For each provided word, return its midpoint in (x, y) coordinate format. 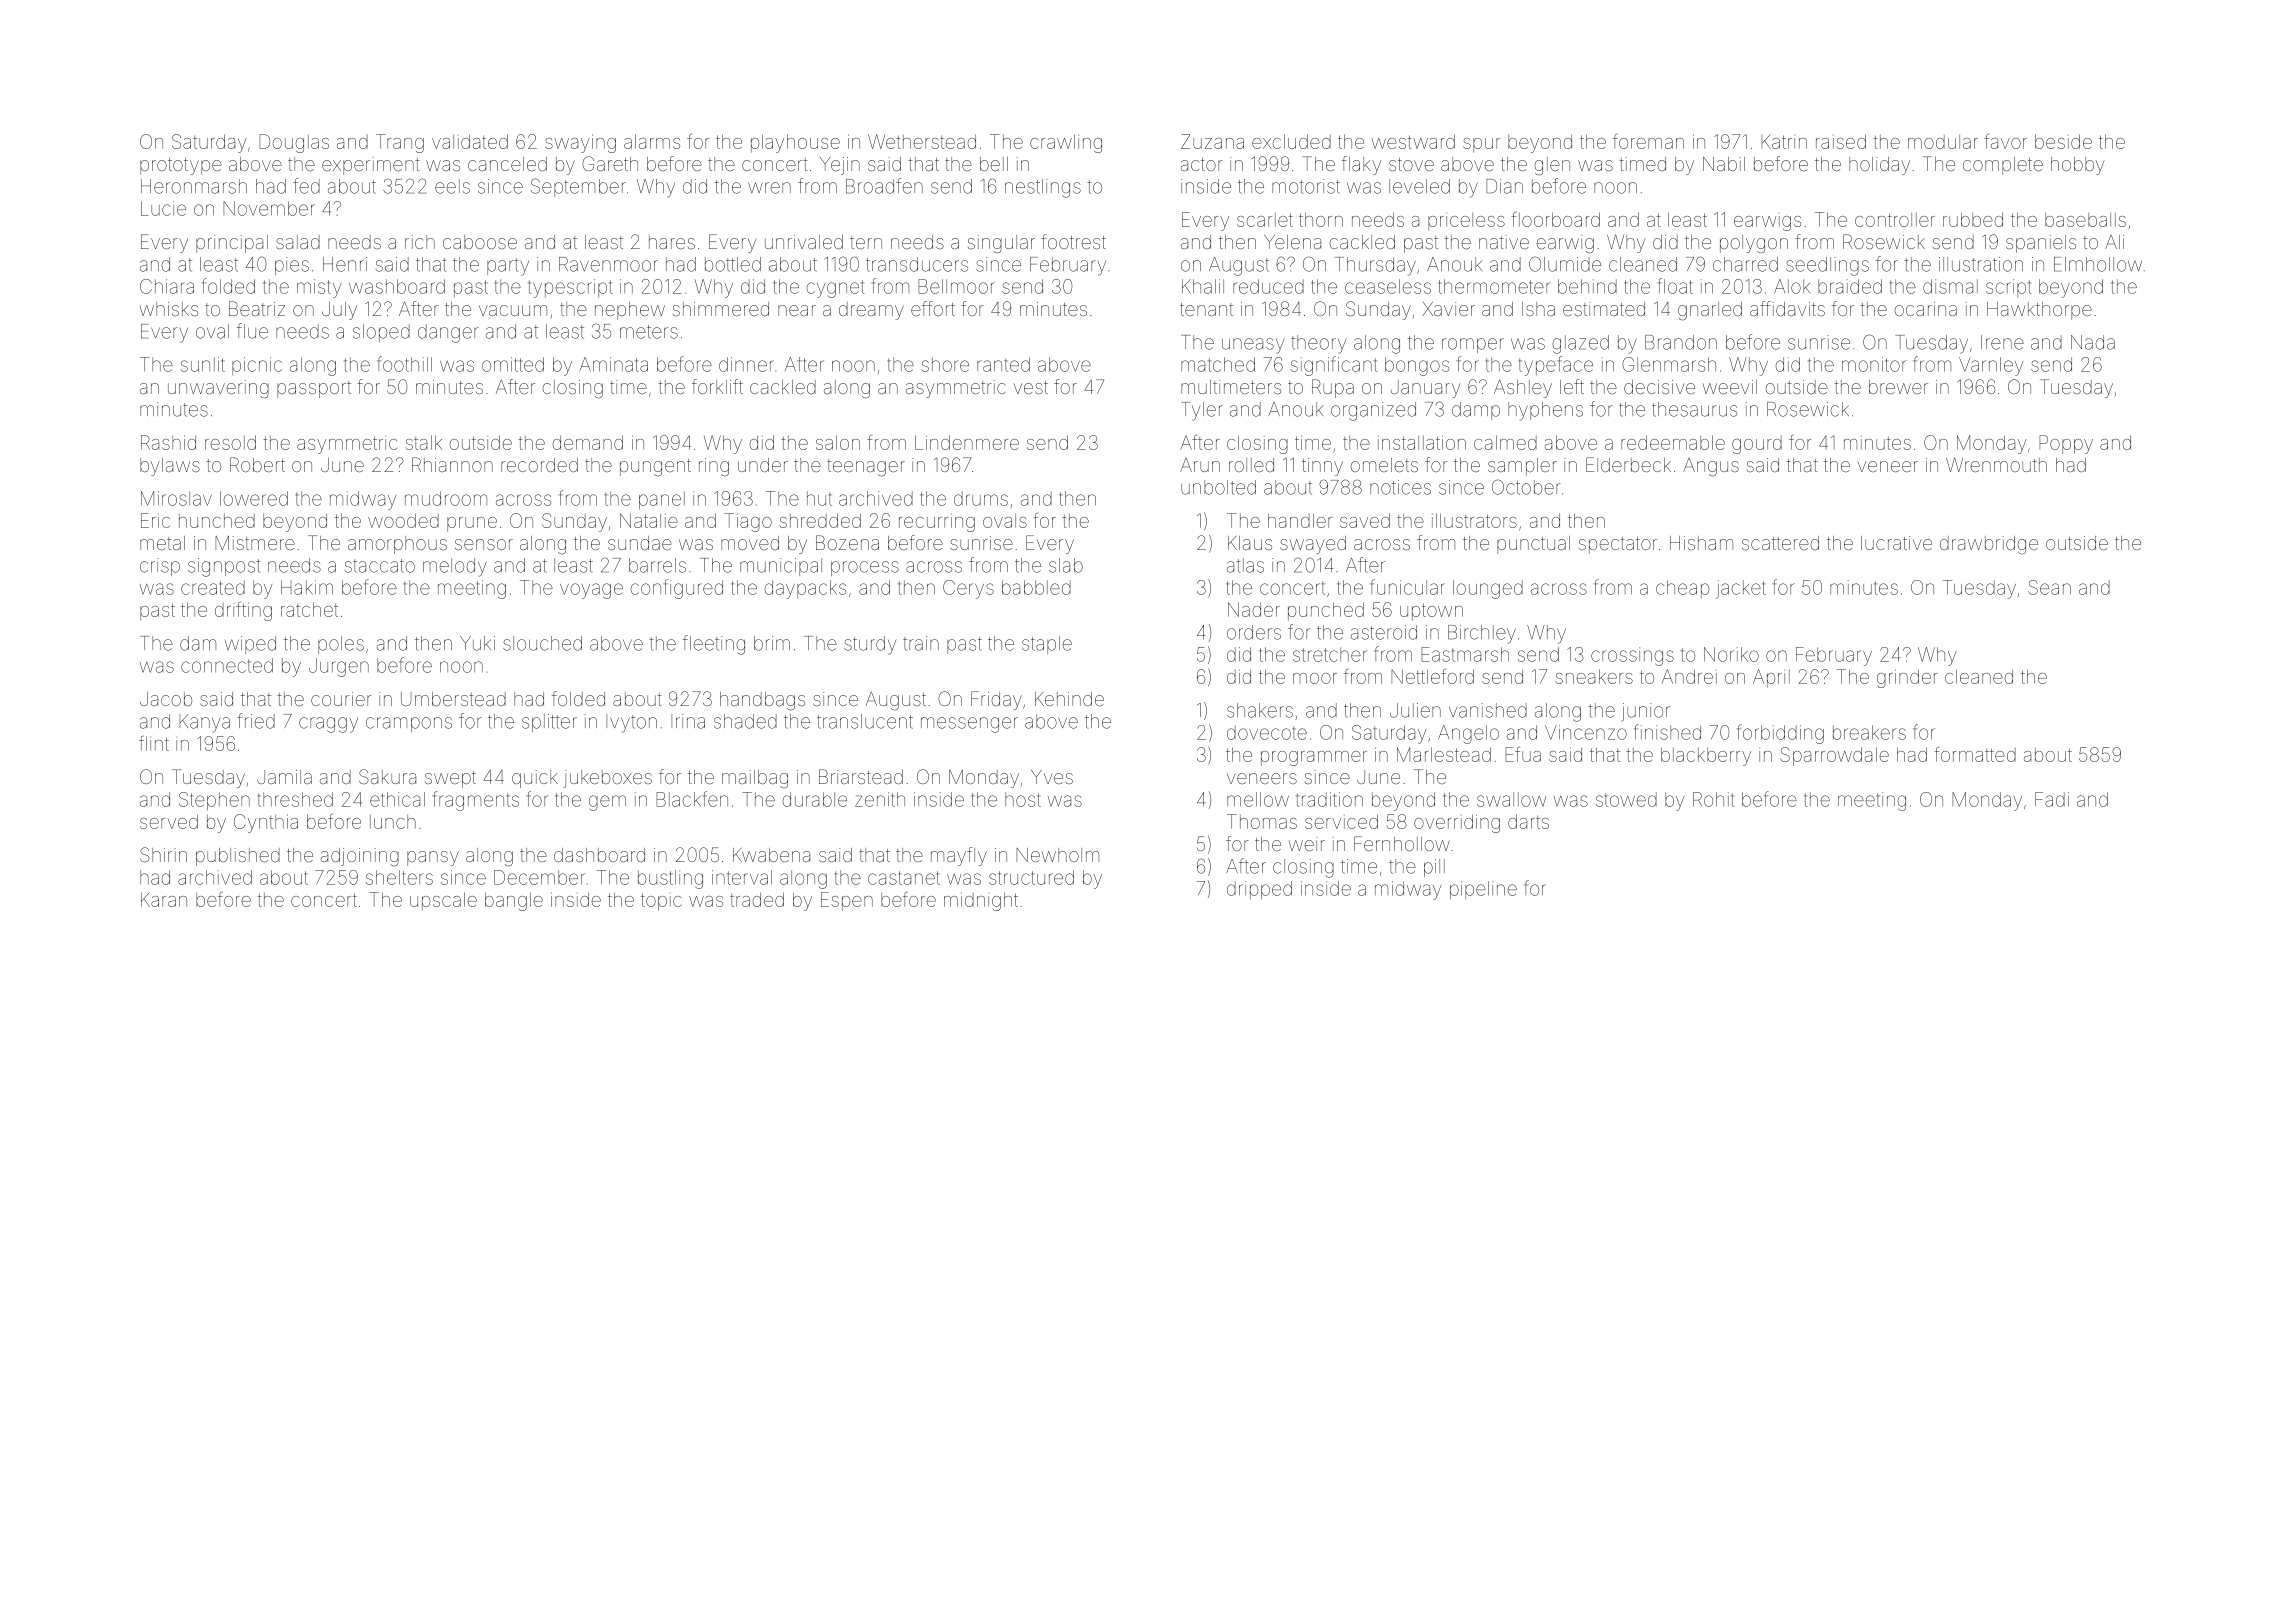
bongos (1417, 366)
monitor (1874, 364)
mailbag (755, 779)
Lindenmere (967, 442)
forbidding (1780, 734)
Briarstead (861, 776)
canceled (507, 164)
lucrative (1896, 543)
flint (154, 743)
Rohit (1714, 799)
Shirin (163, 854)
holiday (1879, 166)
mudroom (446, 498)
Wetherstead (922, 141)
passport (314, 389)
